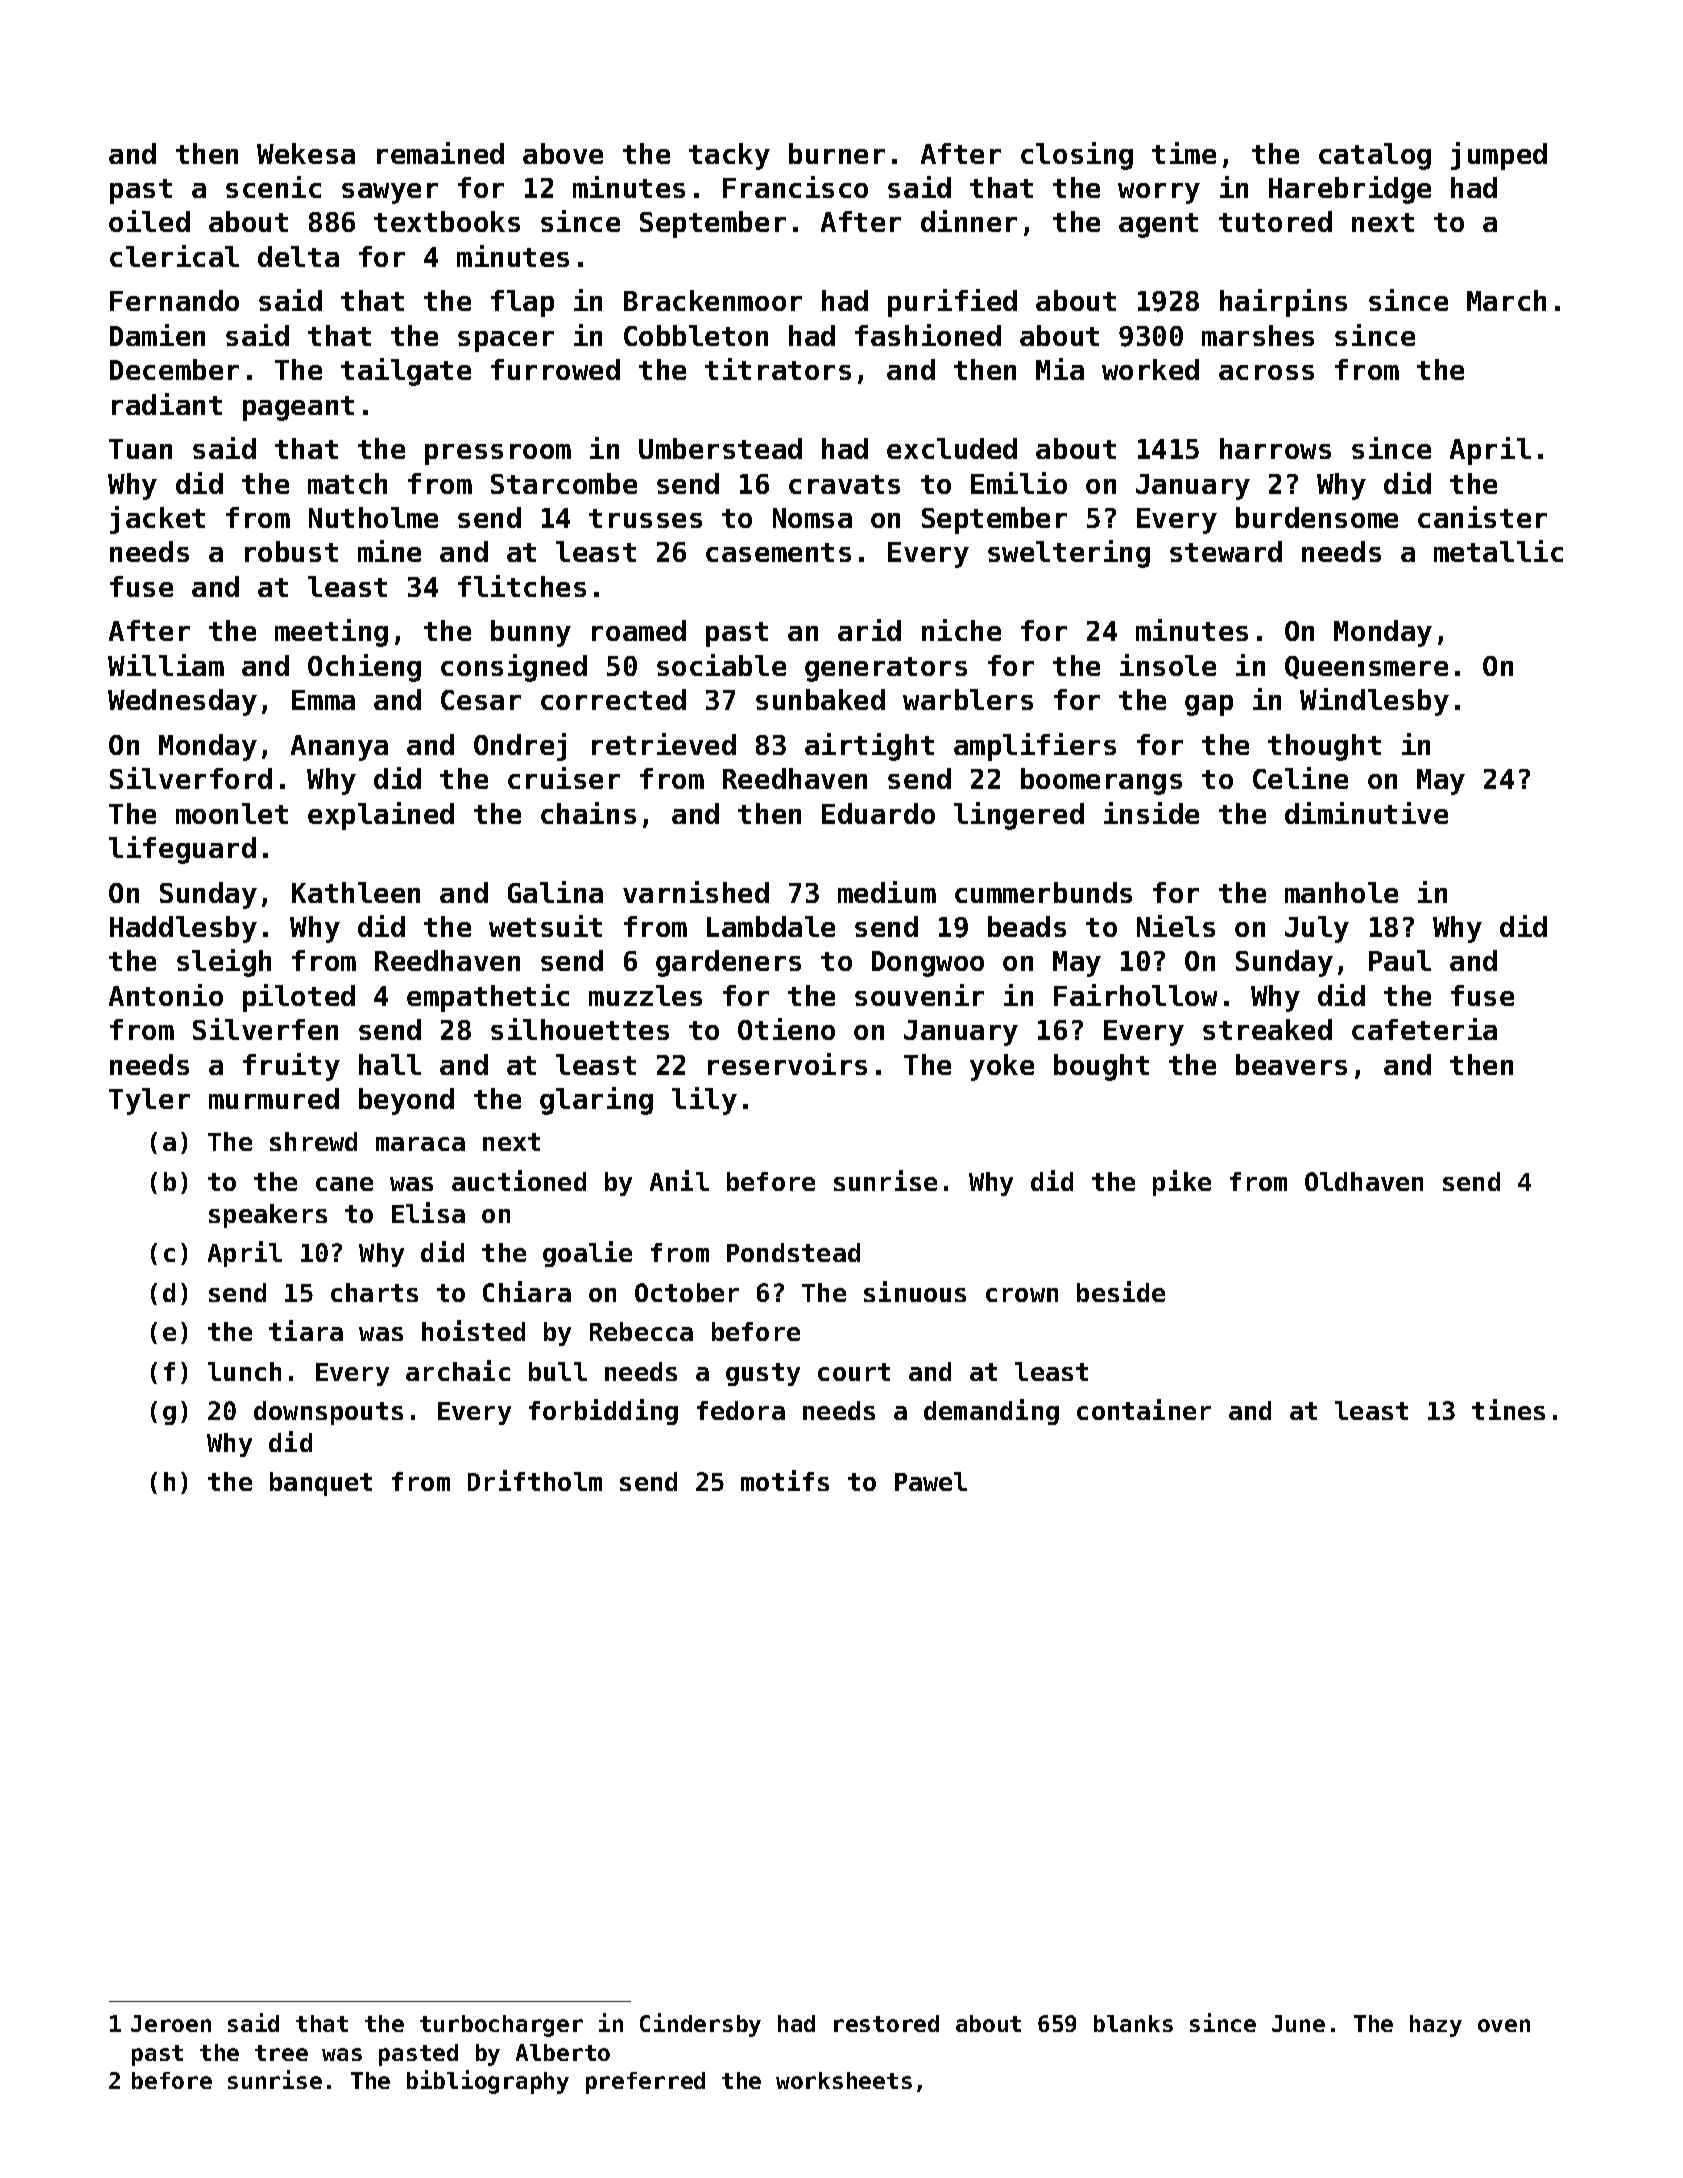 This document has height=2178, width=1683. What do you see at coordinates (501, 2026) in the document?
I see `turbocharger` at bounding box center [501, 2026].
